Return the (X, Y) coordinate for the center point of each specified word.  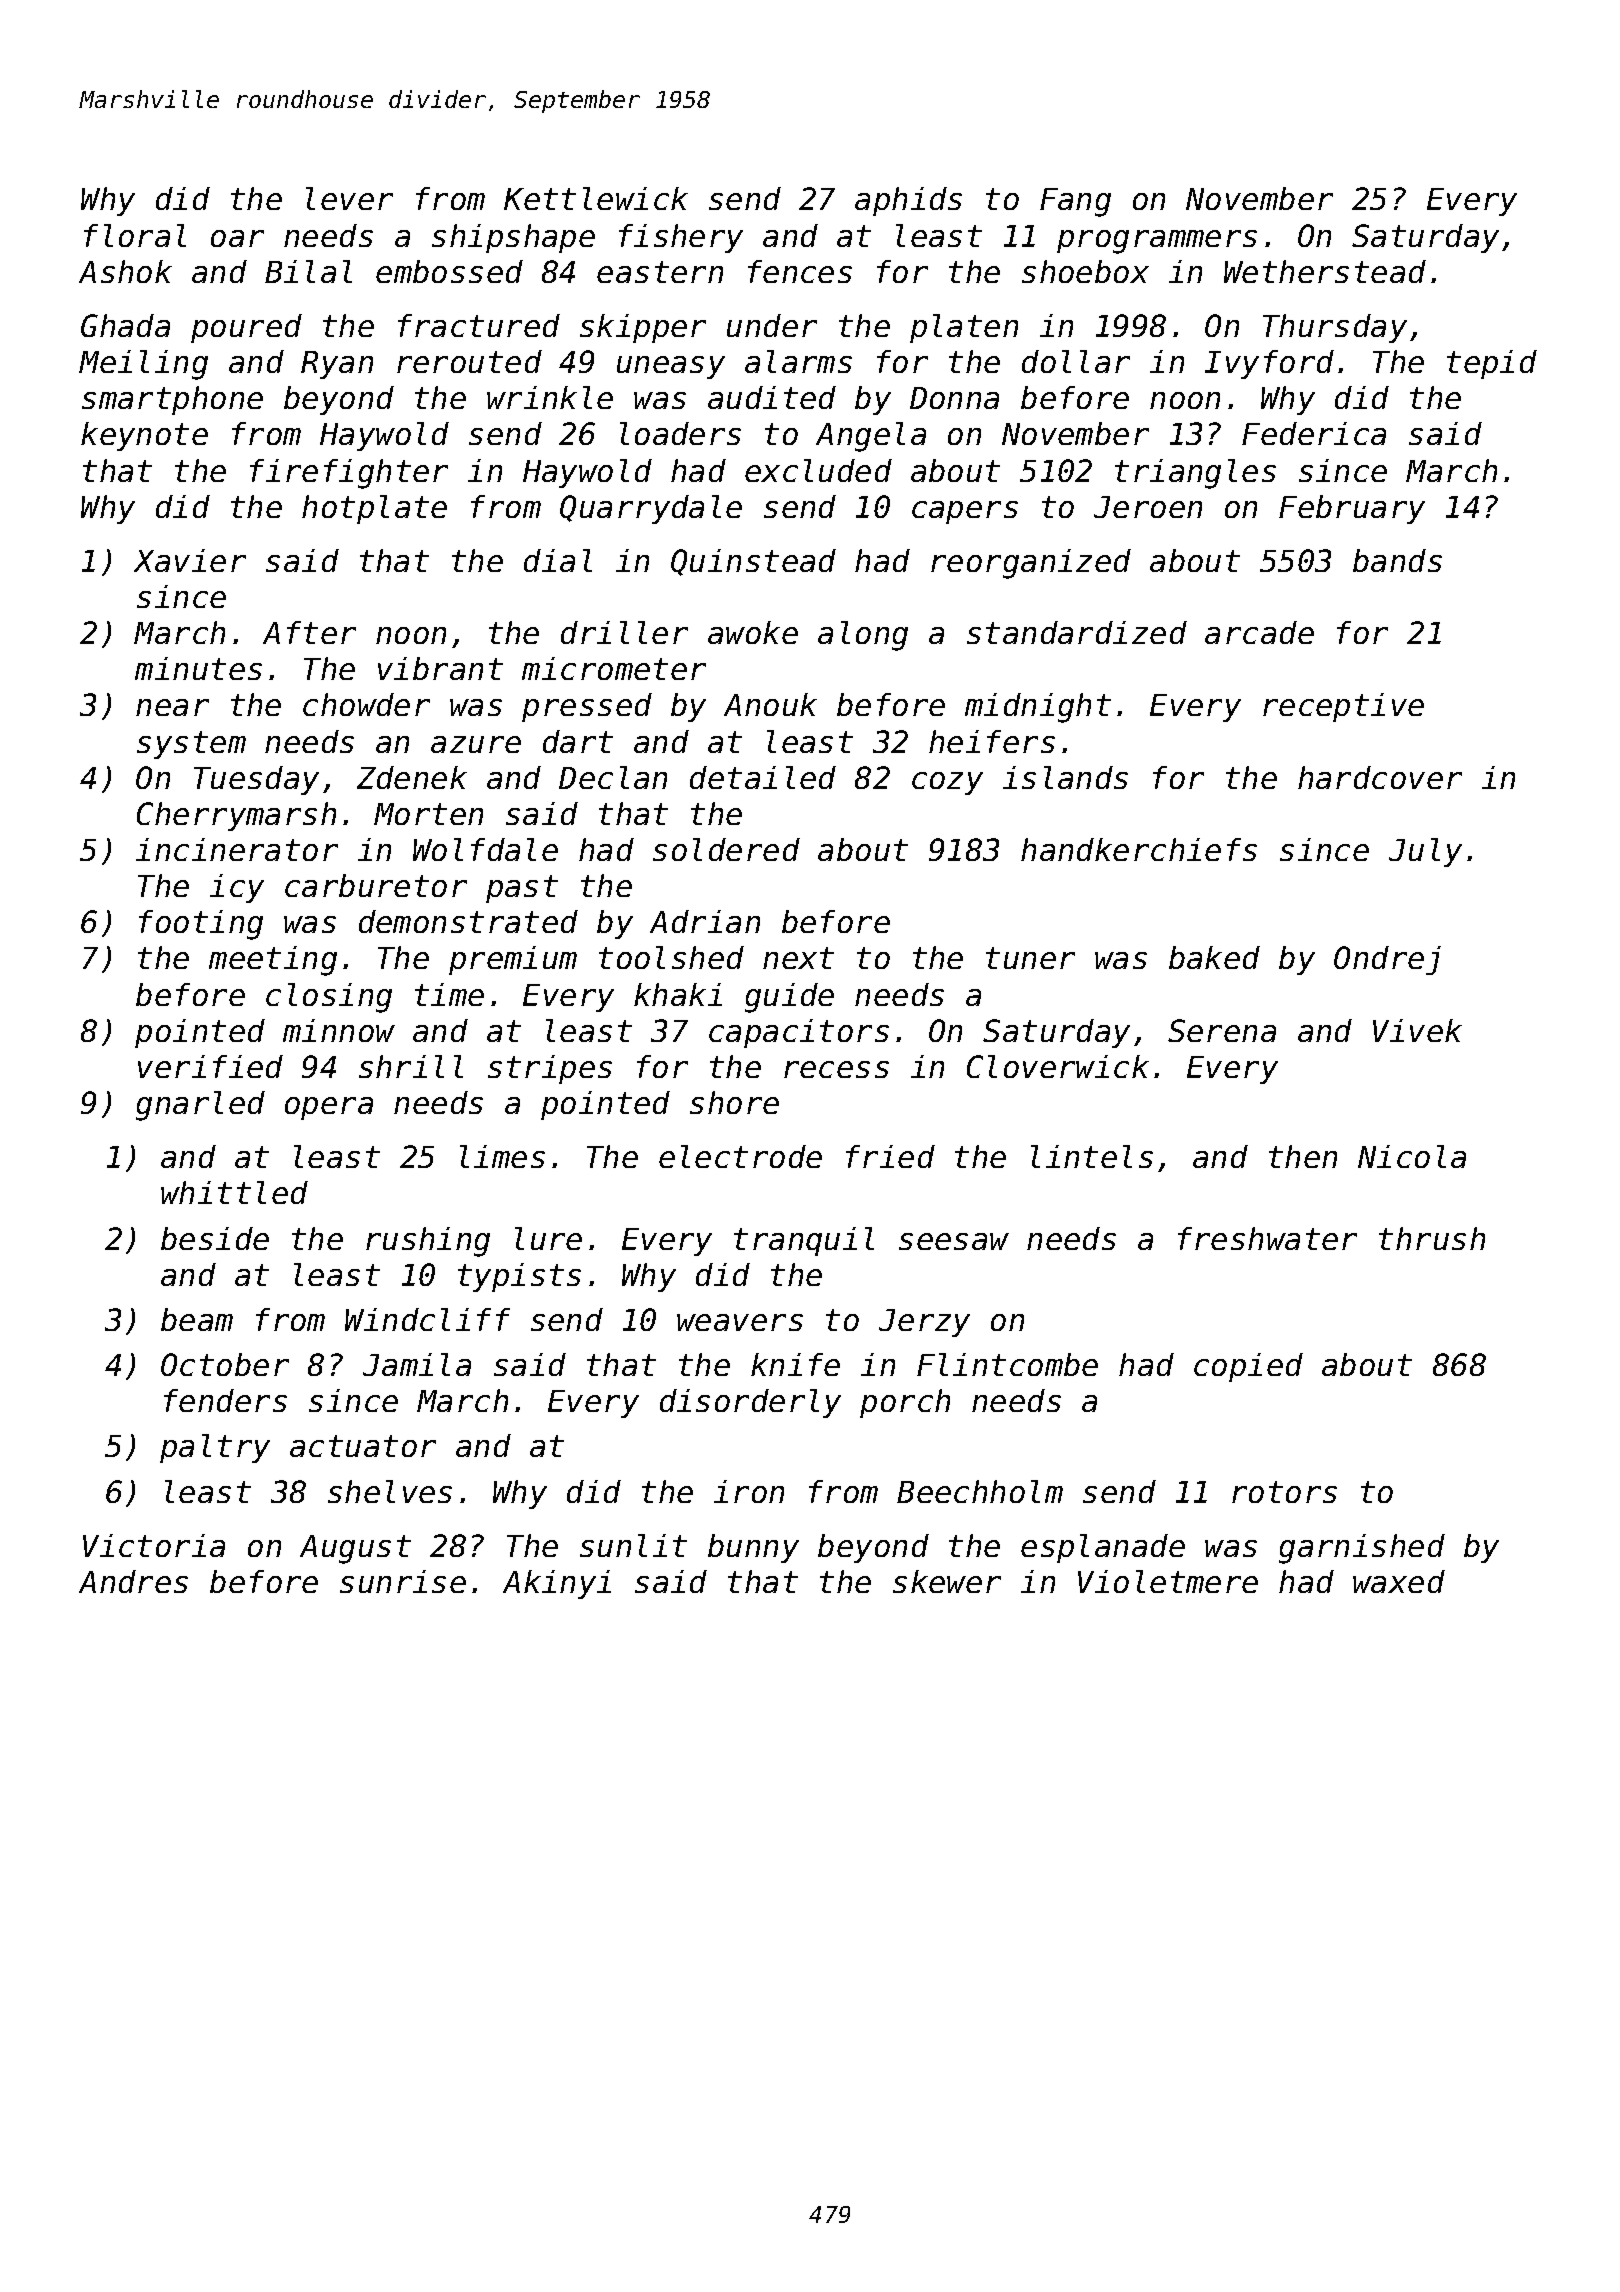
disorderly (750, 1403)
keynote (144, 436)
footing (201, 925)
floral (135, 235)
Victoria (154, 1545)
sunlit (633, 1545)
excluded (818, 470)
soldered (726, 849)
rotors (1284, 1492)
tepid (1492, 364)
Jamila (417, 1364)
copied (1248, 1367)
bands (1397, 560)
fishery (681, 238)
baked (1214, 957)
